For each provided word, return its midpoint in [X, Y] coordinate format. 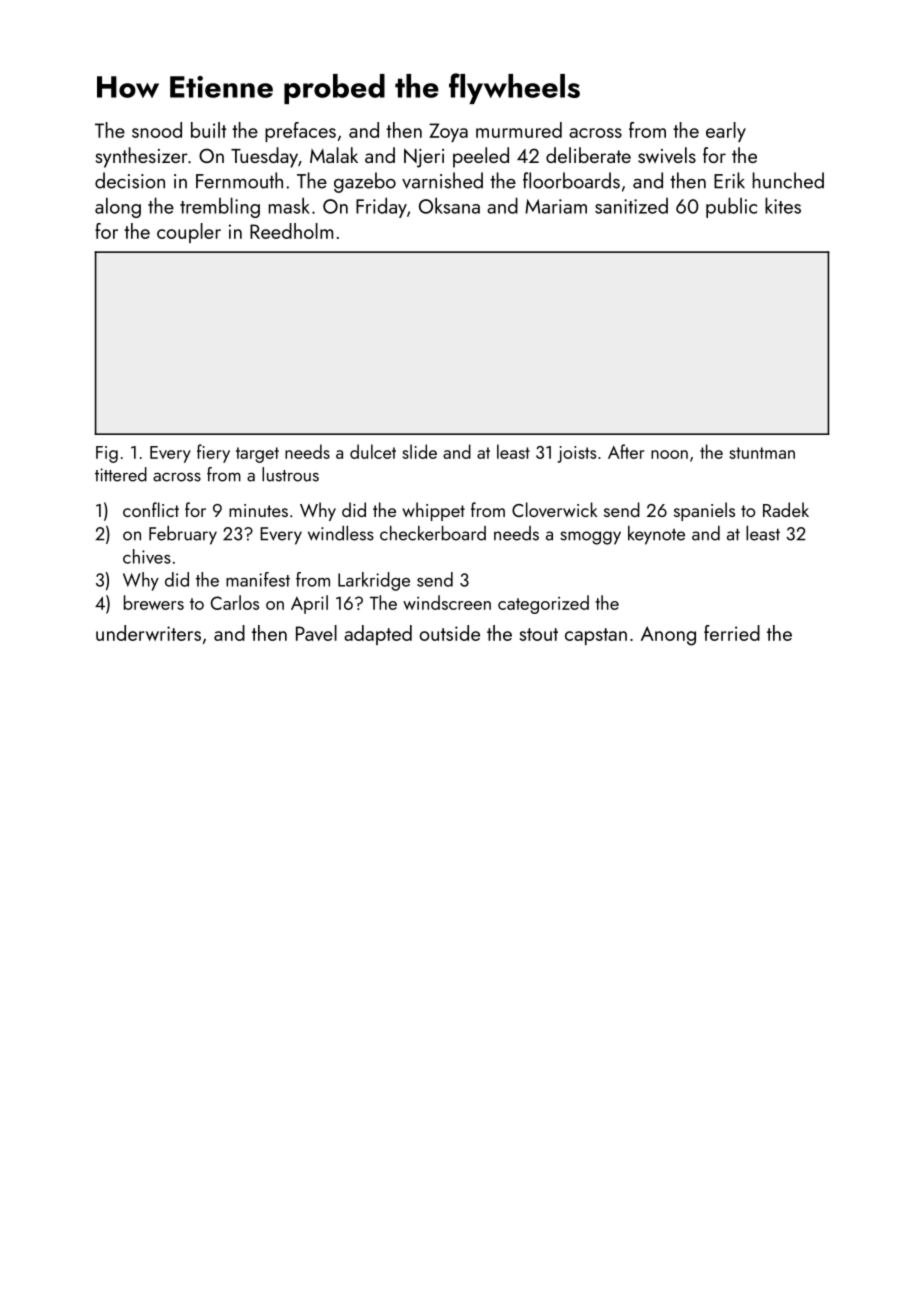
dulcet [373, 451]
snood [157, 130]
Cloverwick [555, 509]
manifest [258, 579]
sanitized [631, 206]
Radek [786, 509]
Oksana [449, 205]
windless [341, 533]
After [626, 451]
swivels [667, 155]
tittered [121, 474]
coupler [189, 233]
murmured [519, 130]
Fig [107, 454]
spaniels [704, 511]
